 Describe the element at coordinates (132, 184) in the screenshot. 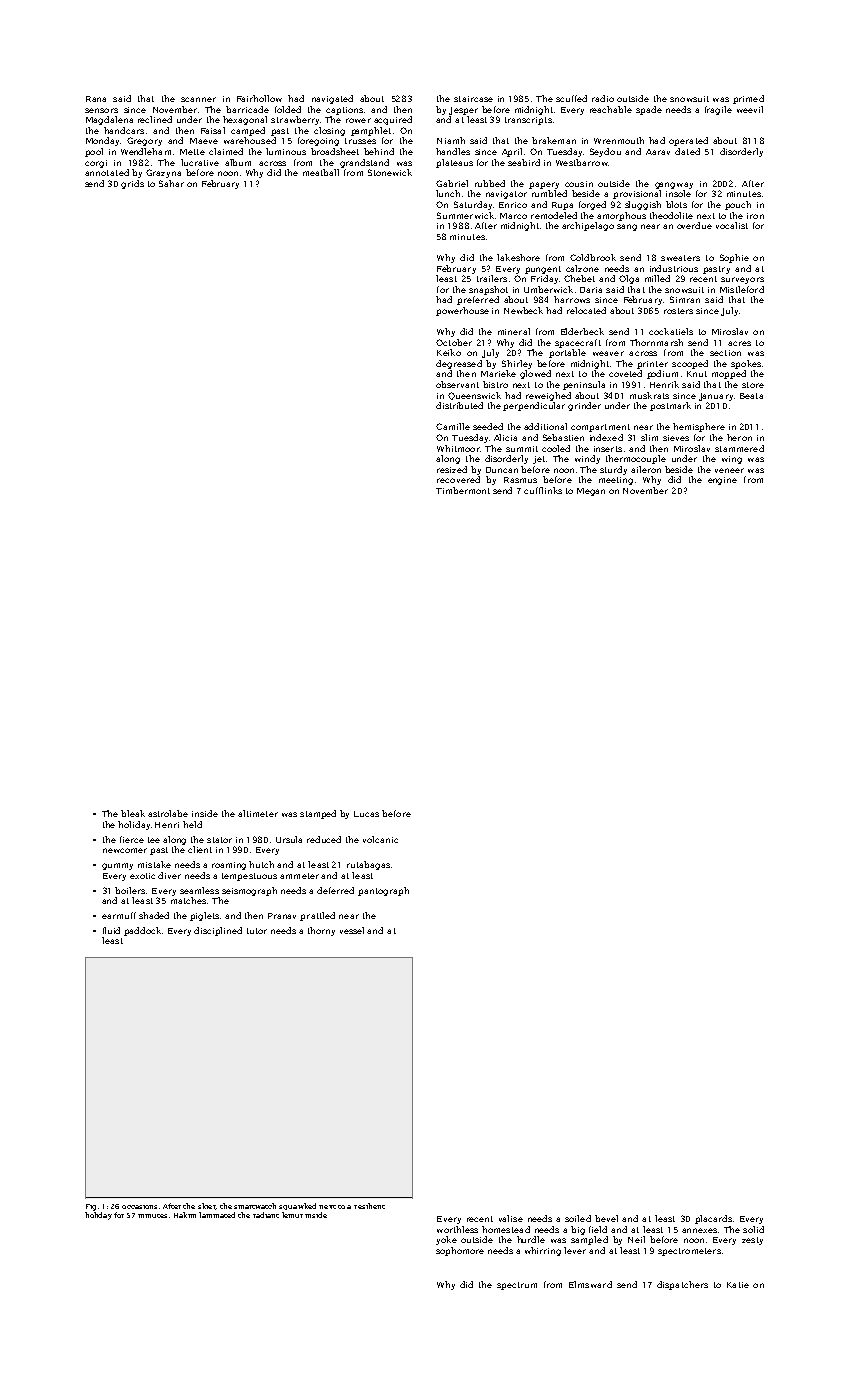

I see `grids` at that location.
